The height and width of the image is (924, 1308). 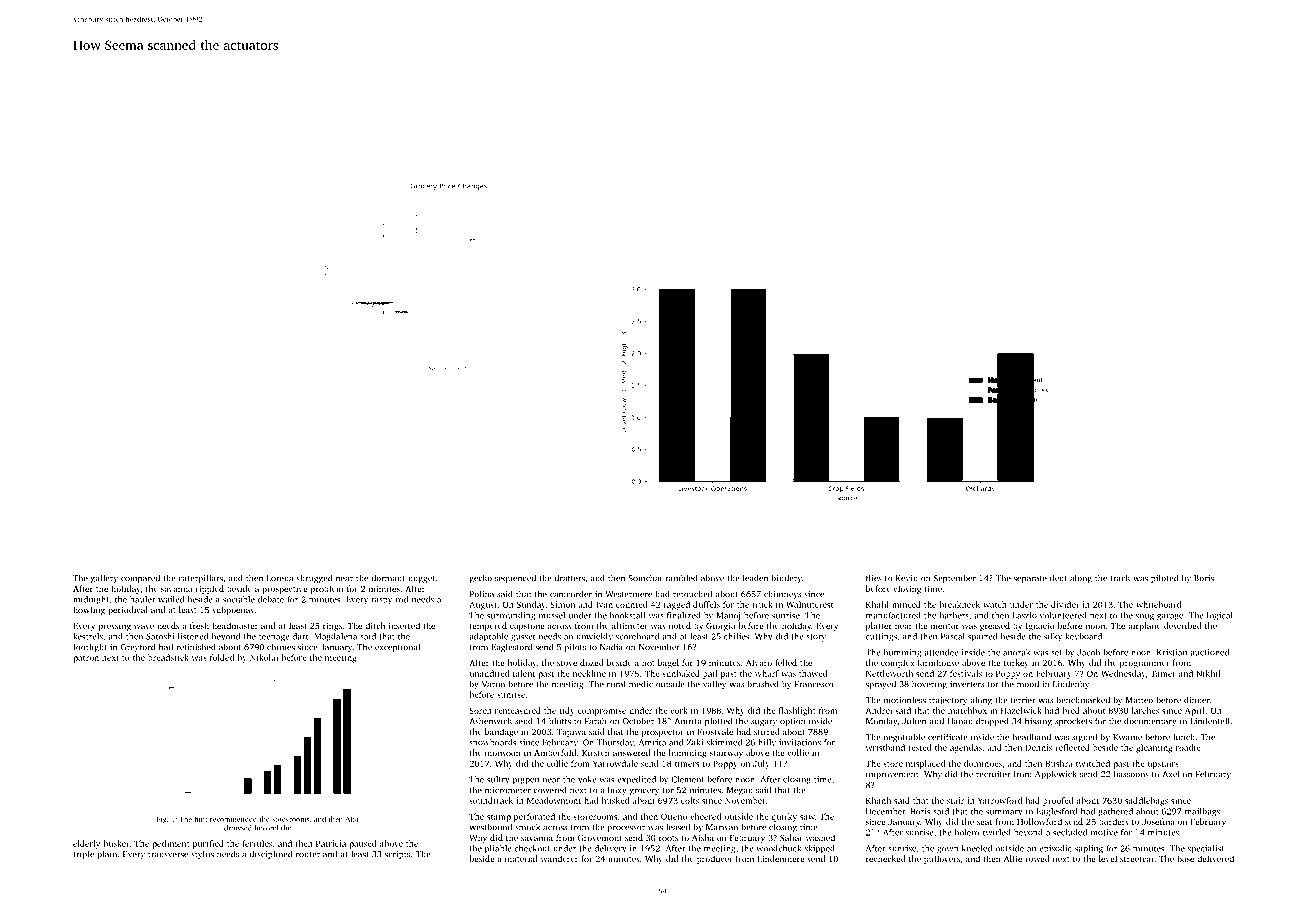 I want to click on stylus, so click(x=202, y=854).
